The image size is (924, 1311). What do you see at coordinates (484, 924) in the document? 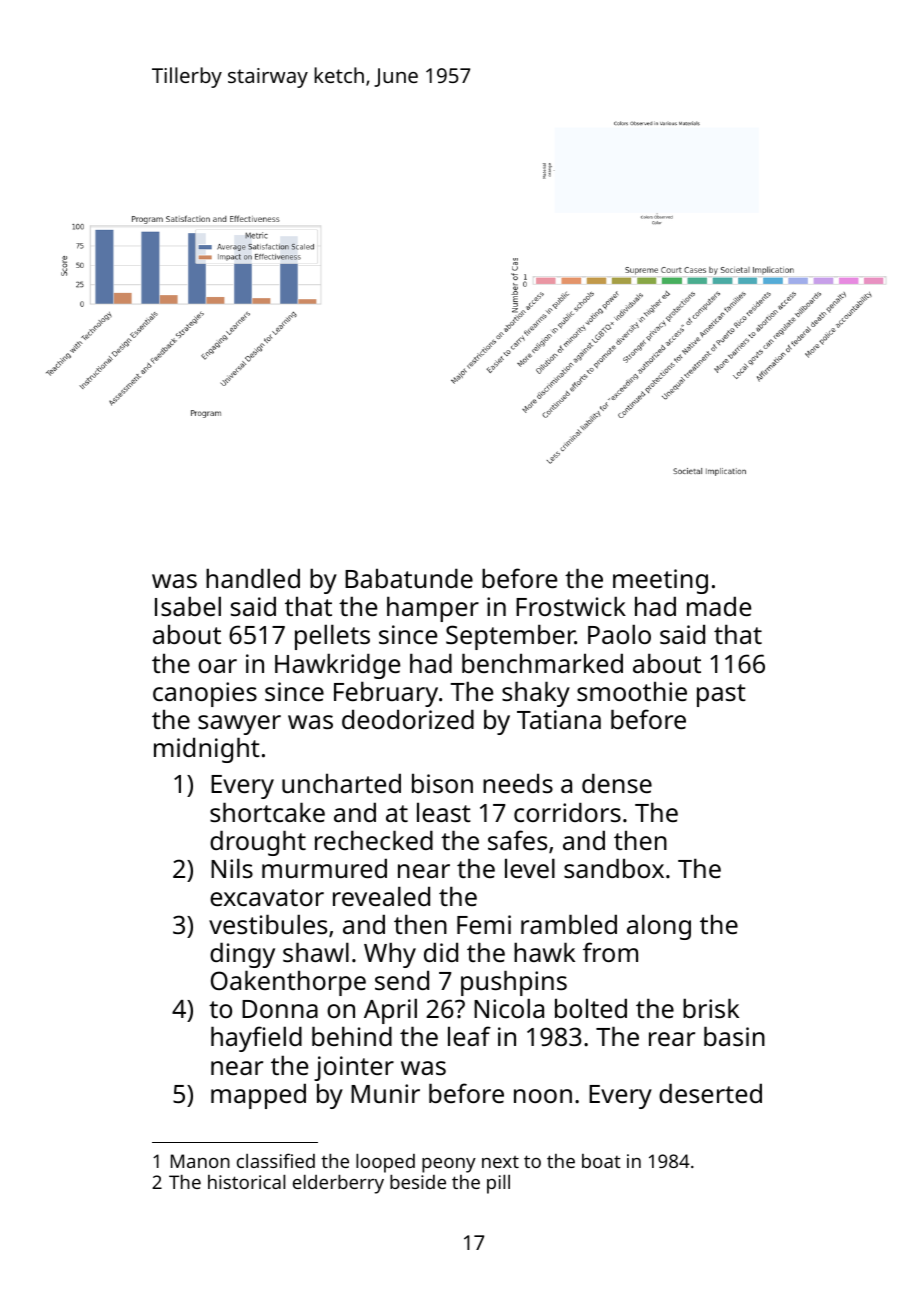
I see `Femi` at bounding box center [484, 924].
